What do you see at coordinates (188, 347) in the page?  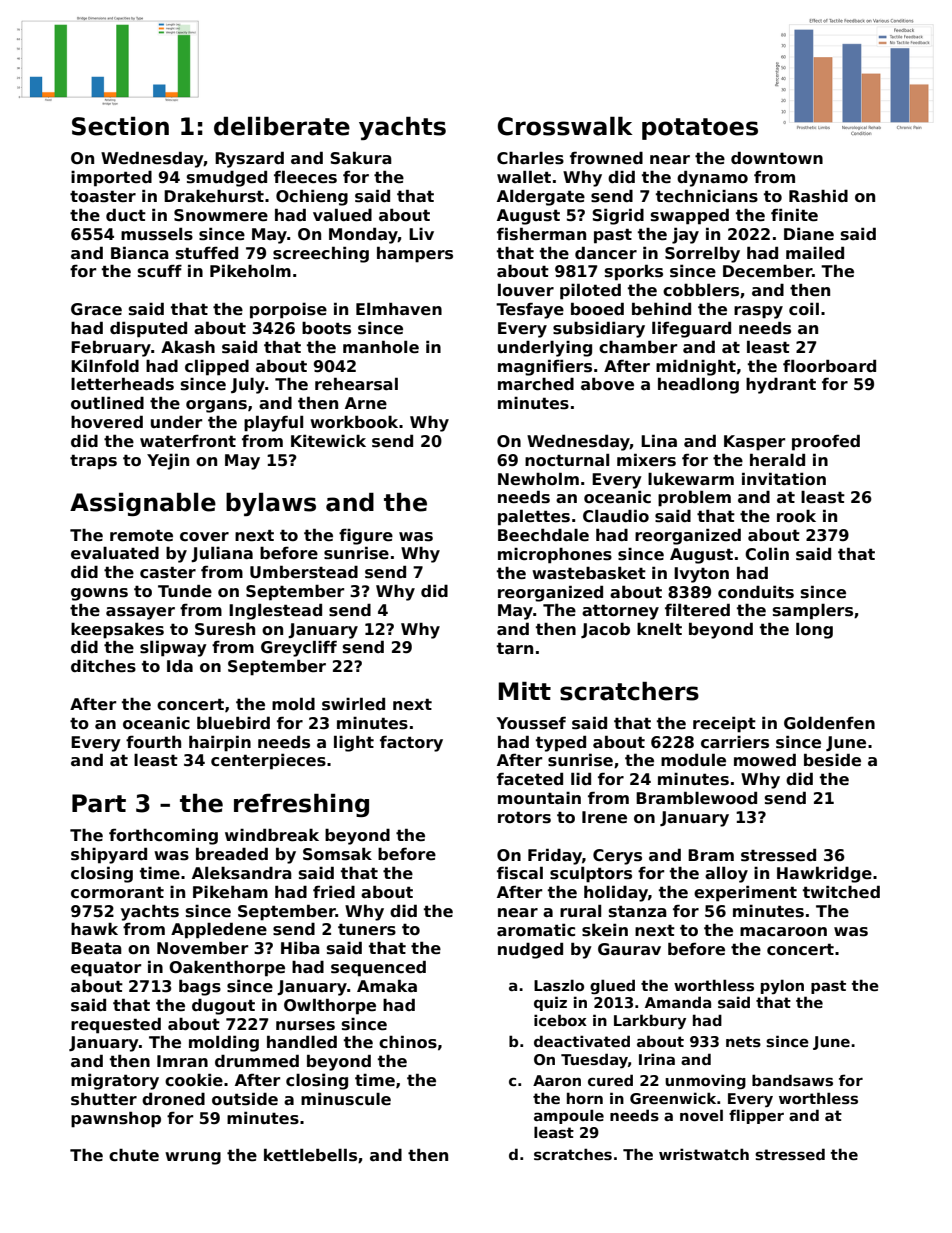 I see `Akash` at bounding box center [188, 347].
